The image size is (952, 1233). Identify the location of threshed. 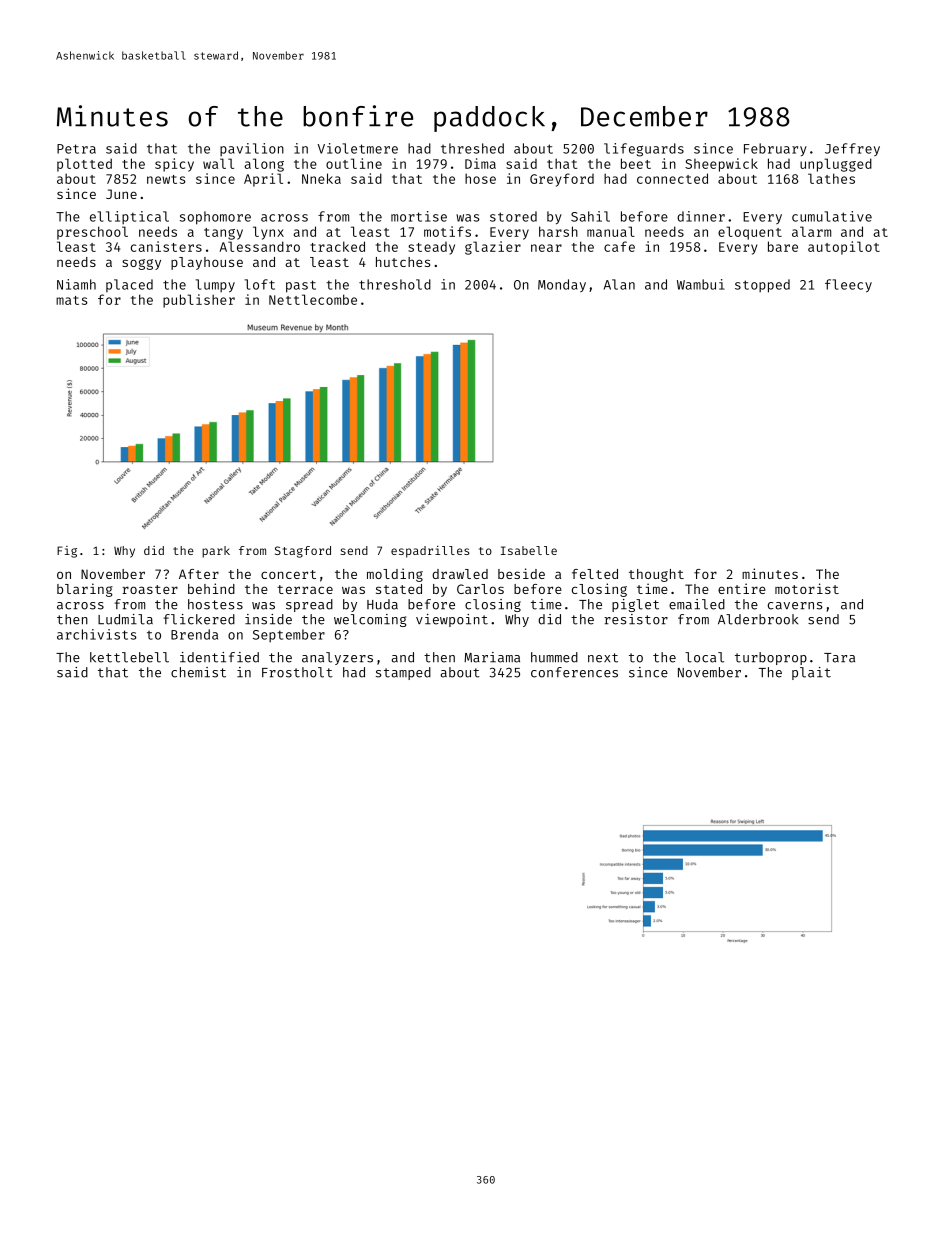
(472, 148).
